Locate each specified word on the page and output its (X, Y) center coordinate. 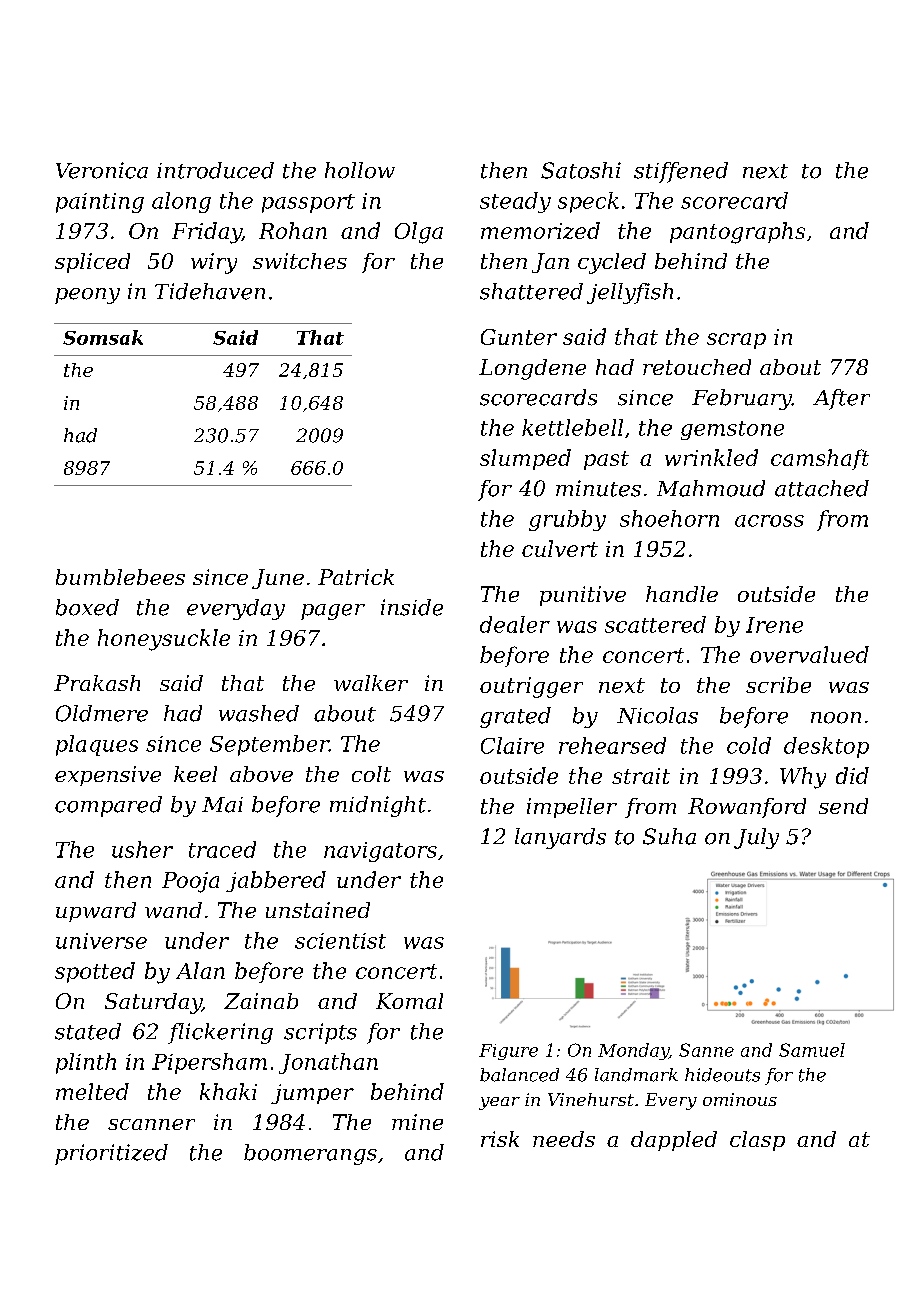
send (843, 806)
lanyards (560, 838)
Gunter (519, 337)
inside (412, 607)
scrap (736, 341)
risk (500, 1139)
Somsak (103, 337)
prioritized (111, 1154)
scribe (778, 685)
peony (87, 296)
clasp (757, 1141)
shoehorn (669, 518)
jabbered (276, 881)
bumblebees (120, 577)
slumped (525, 459)
